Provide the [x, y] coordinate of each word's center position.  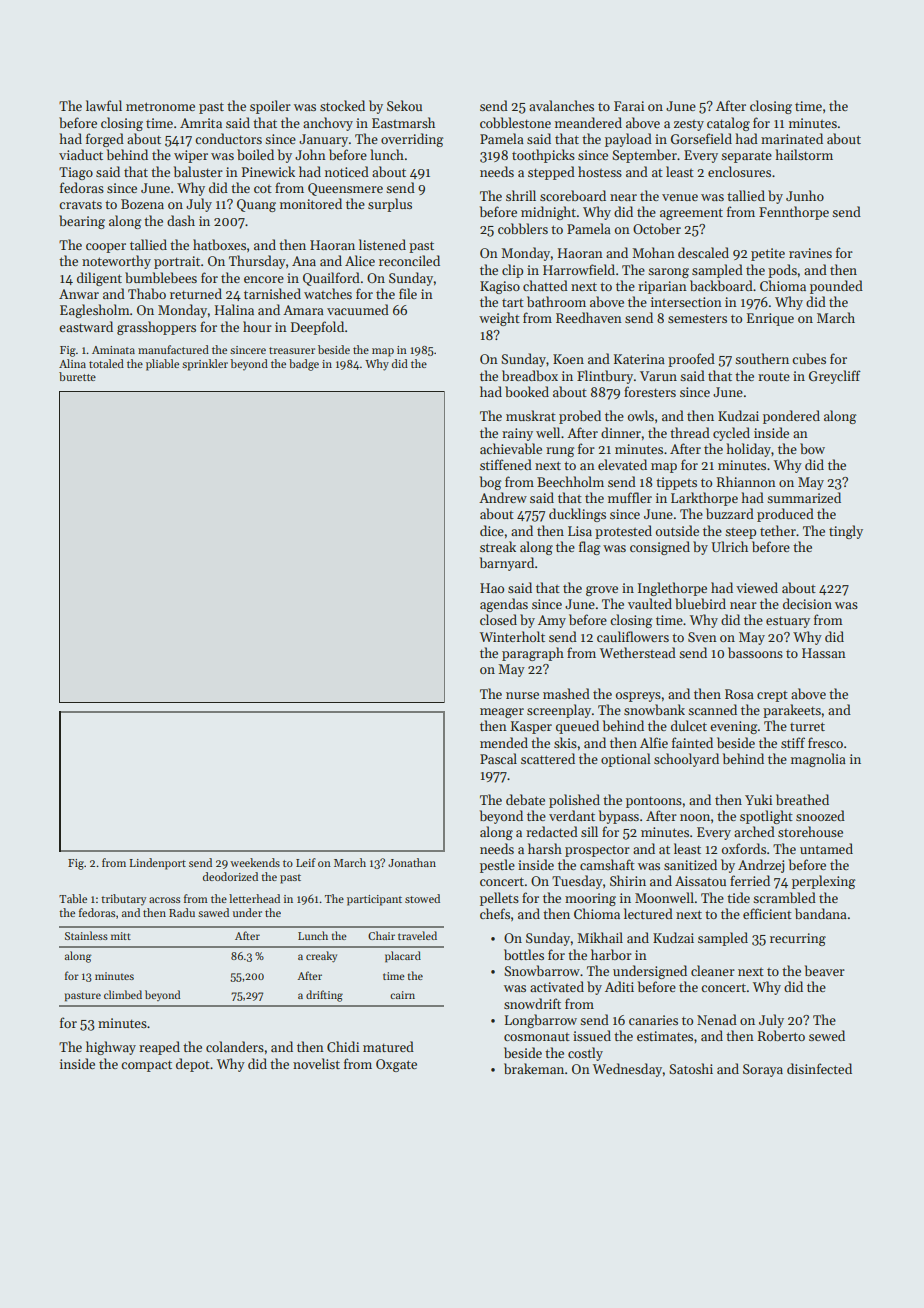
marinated [792, 138]
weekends [255, 862]
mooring [590, 899]
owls [641, 415]
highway [111, 1048]
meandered [588, 122]
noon [695, 817]
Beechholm [570, 481]
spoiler [270, 107]
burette [77, 376]
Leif [306, 862]
